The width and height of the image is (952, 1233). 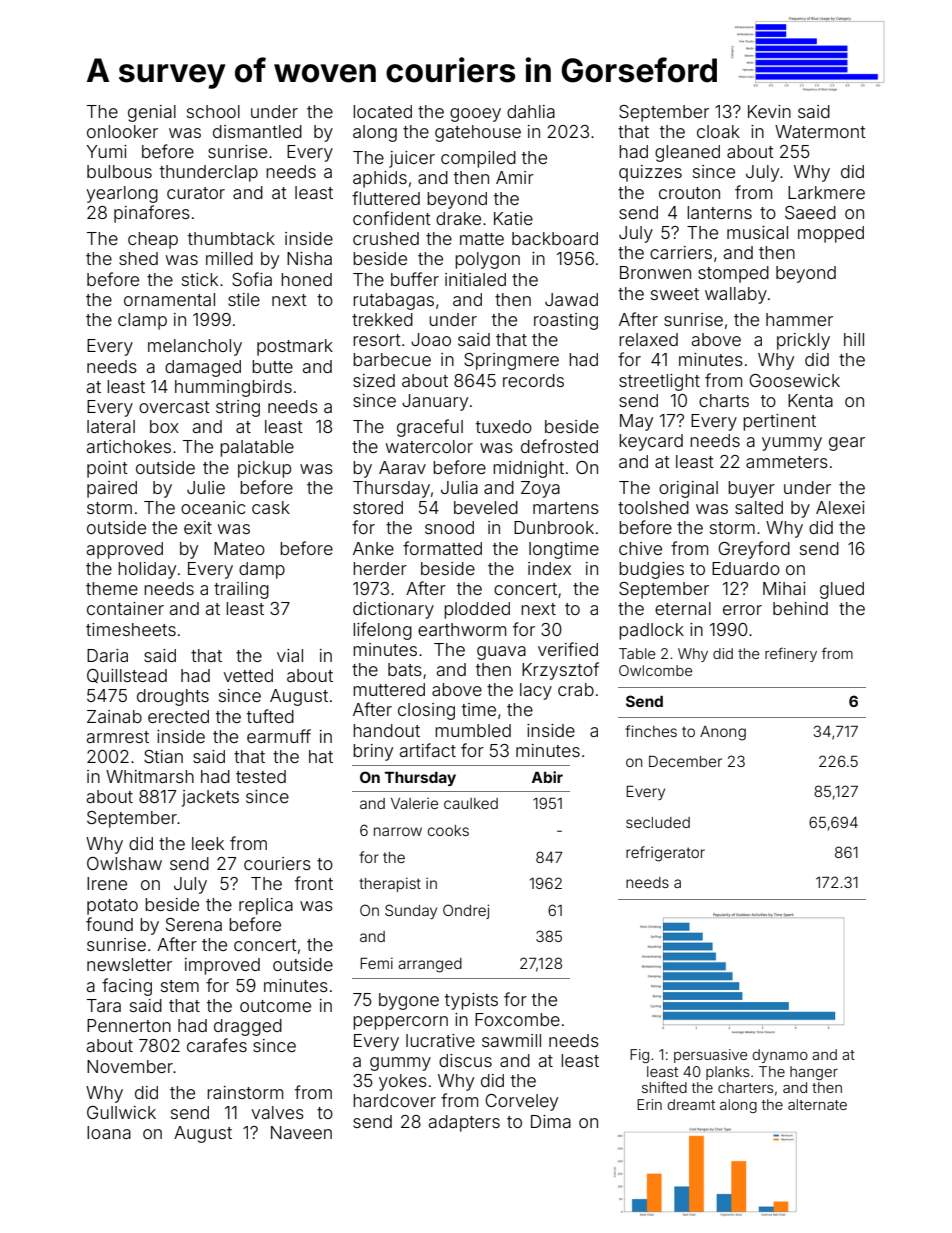 What do you see at coordinates (152, 113) in the image?
I see `genial` at bounding box center [152, 113].
